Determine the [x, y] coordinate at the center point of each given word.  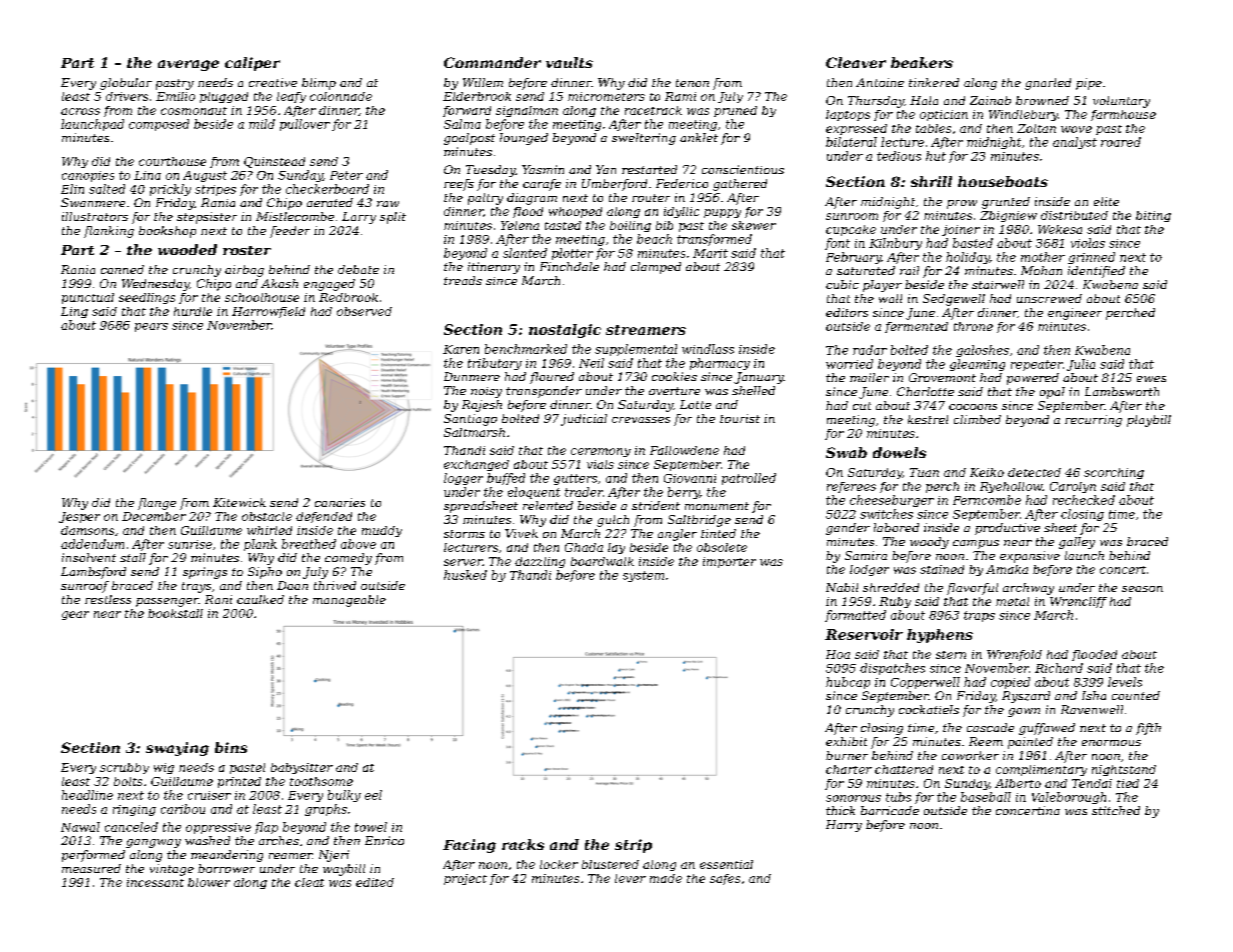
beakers [922, 62]
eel [373, 795]
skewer [754, 225]
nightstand [1124, 770]
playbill [1149, 421]
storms [464, 534]
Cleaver [856, 62]
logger [463, 479]
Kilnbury [895, 244]
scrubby [124, 768]
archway [1028, 589]
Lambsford [93, 573]
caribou [183, 809]
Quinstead [274, 162]
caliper [252, 64]
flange [157, 504]
